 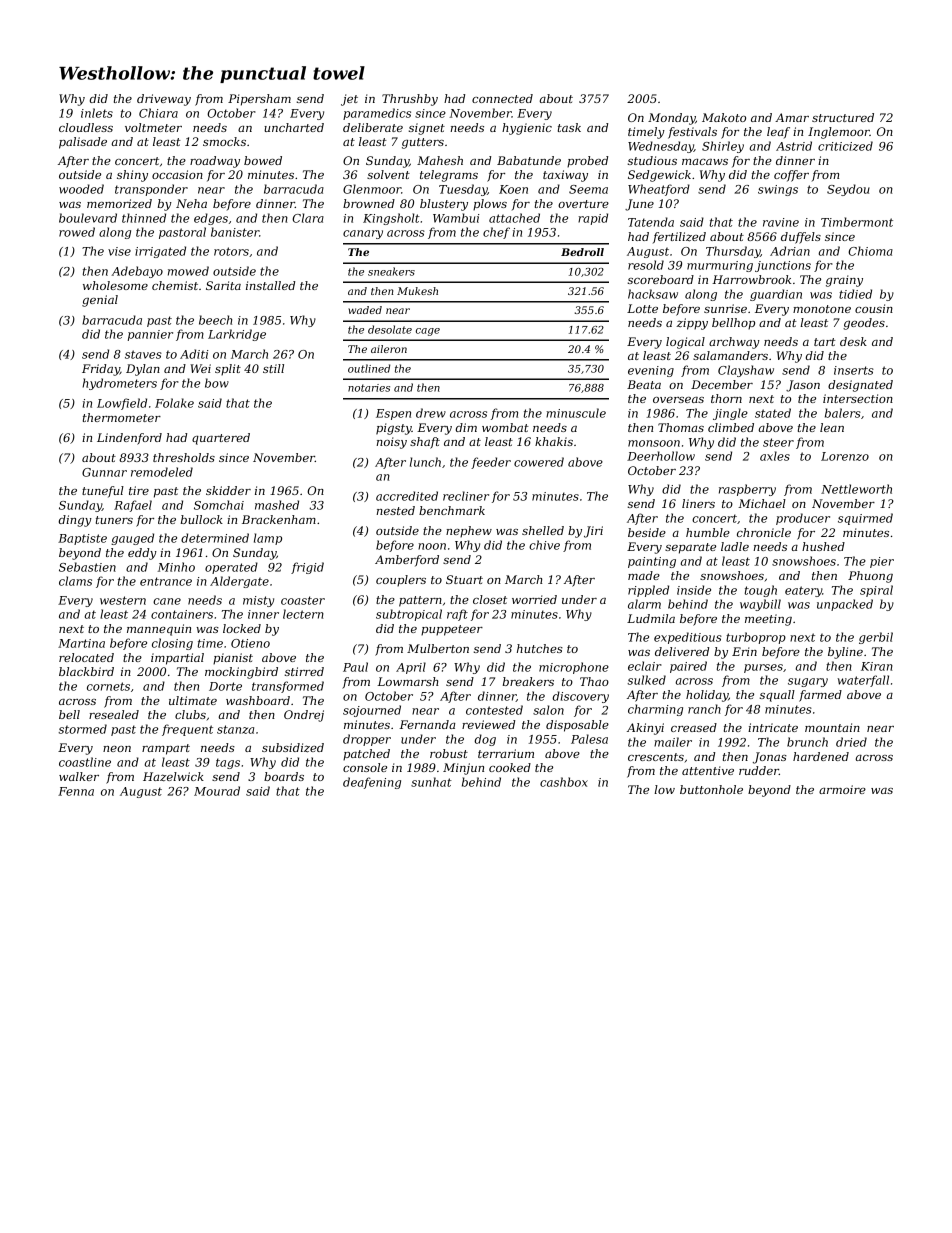 I want to click on cashbox, so click(x=564, y=782).
